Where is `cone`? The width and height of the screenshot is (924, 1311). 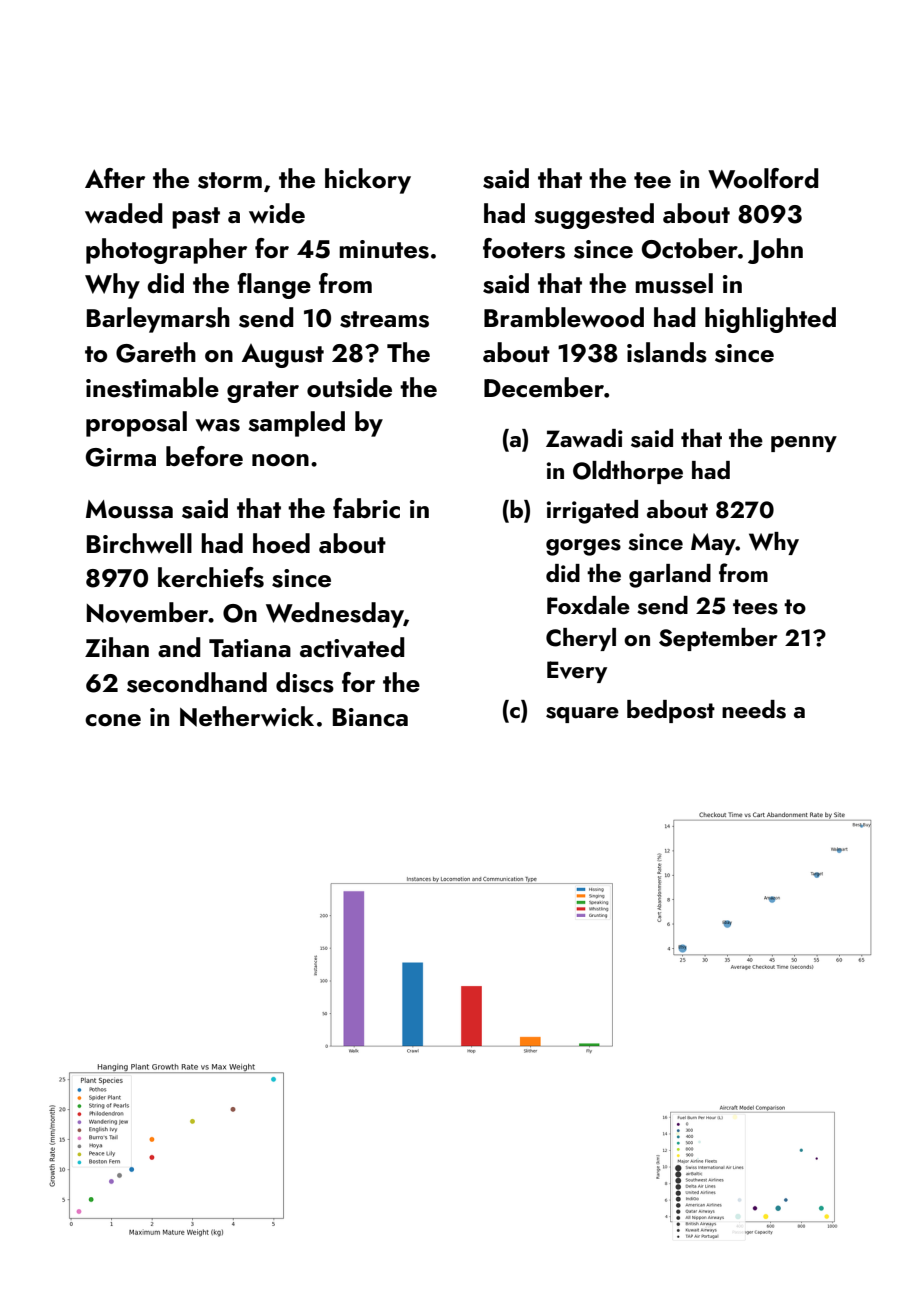 cone is located at coordinates (113, 720).
